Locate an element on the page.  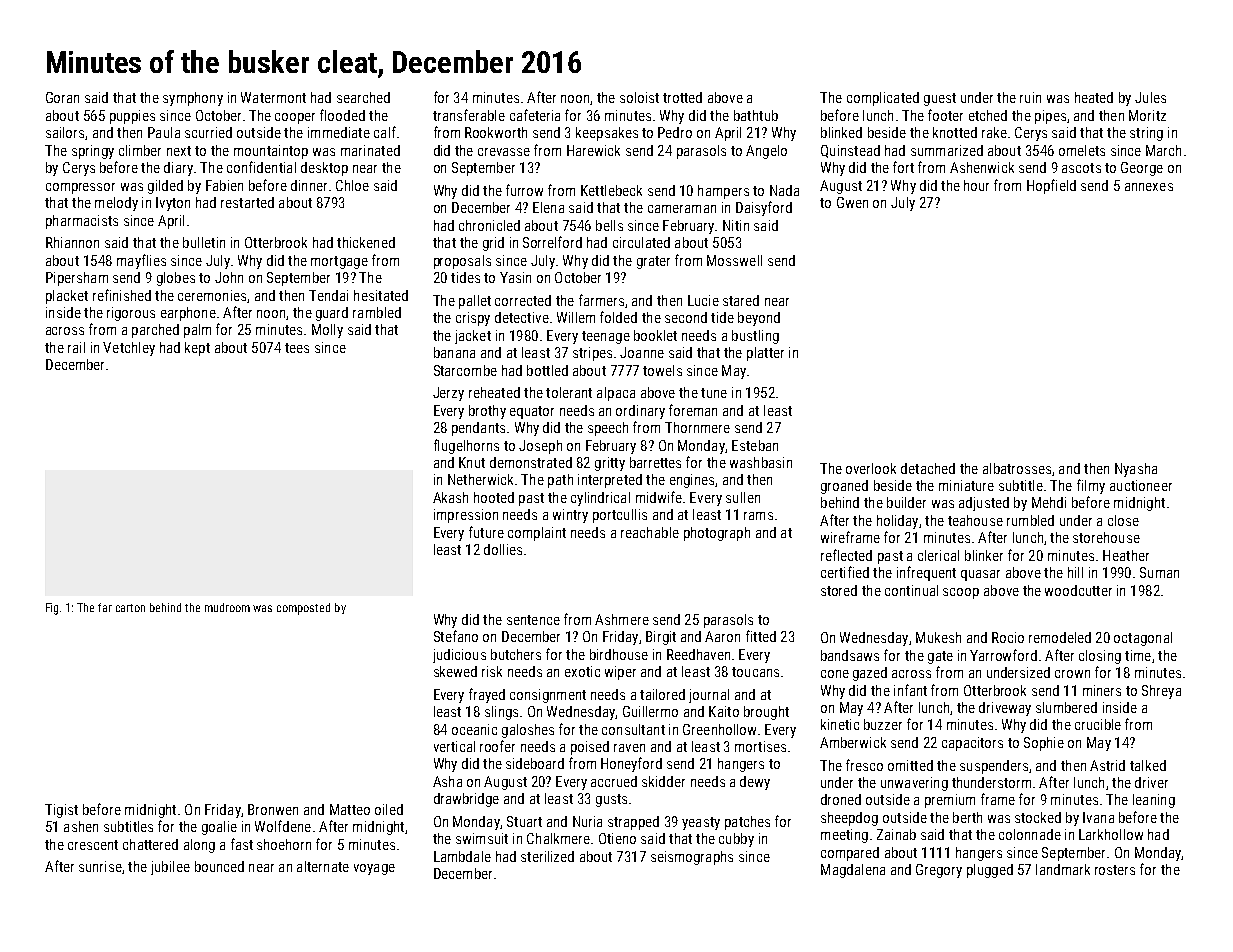
searched is located at coordinates (363, 97).
